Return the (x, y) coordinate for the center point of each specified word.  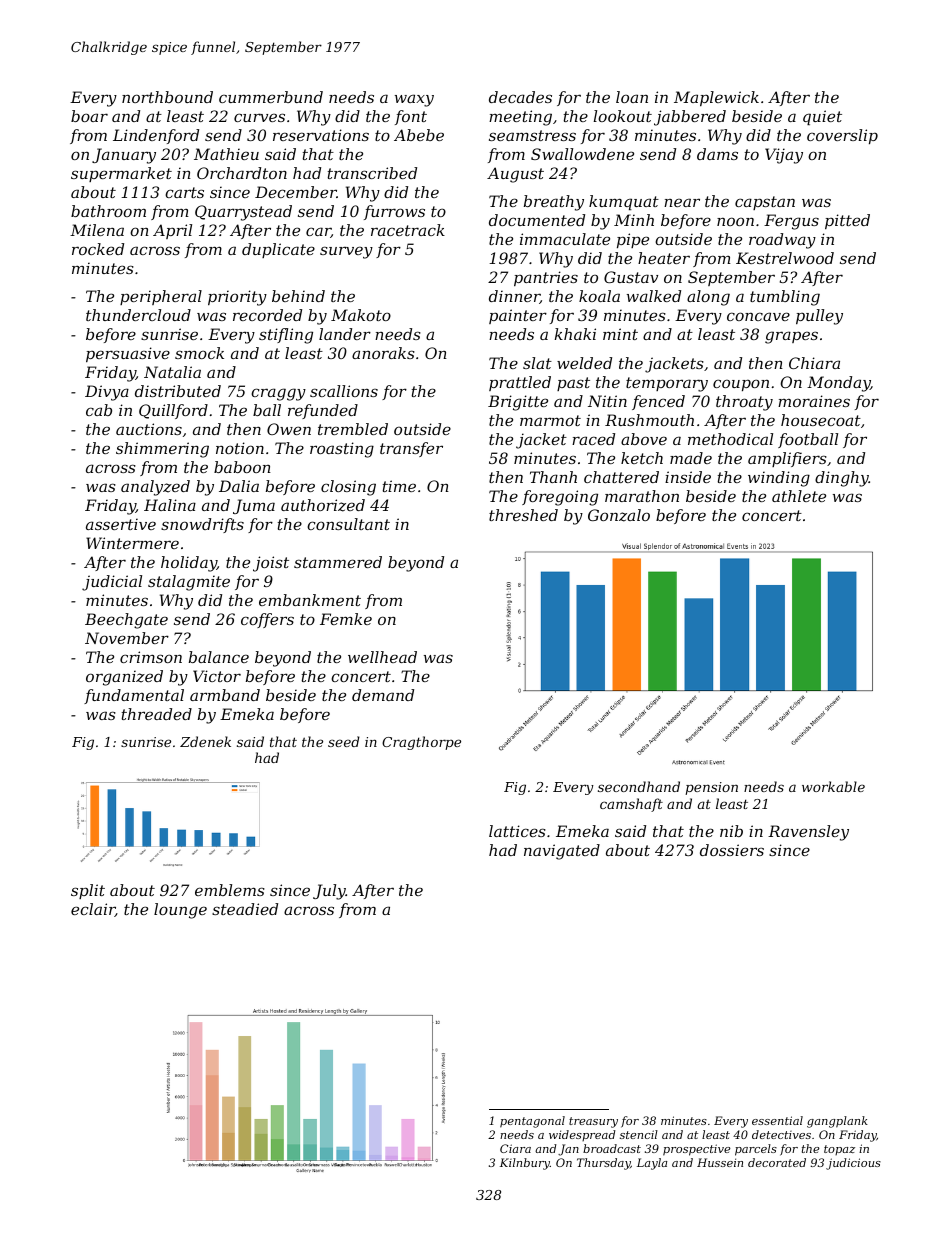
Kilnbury (525, 1164)
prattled (520, 383)
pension (711, 788)
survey (346, 252)
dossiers (732, 850)
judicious (853, 1164)
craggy (278, 394)
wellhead (382, 657)
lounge (180, 911)
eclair (93, 910)
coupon (741, 385)
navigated (562, 852)
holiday (189, 564)
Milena (97, 230)
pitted (847, 221)
